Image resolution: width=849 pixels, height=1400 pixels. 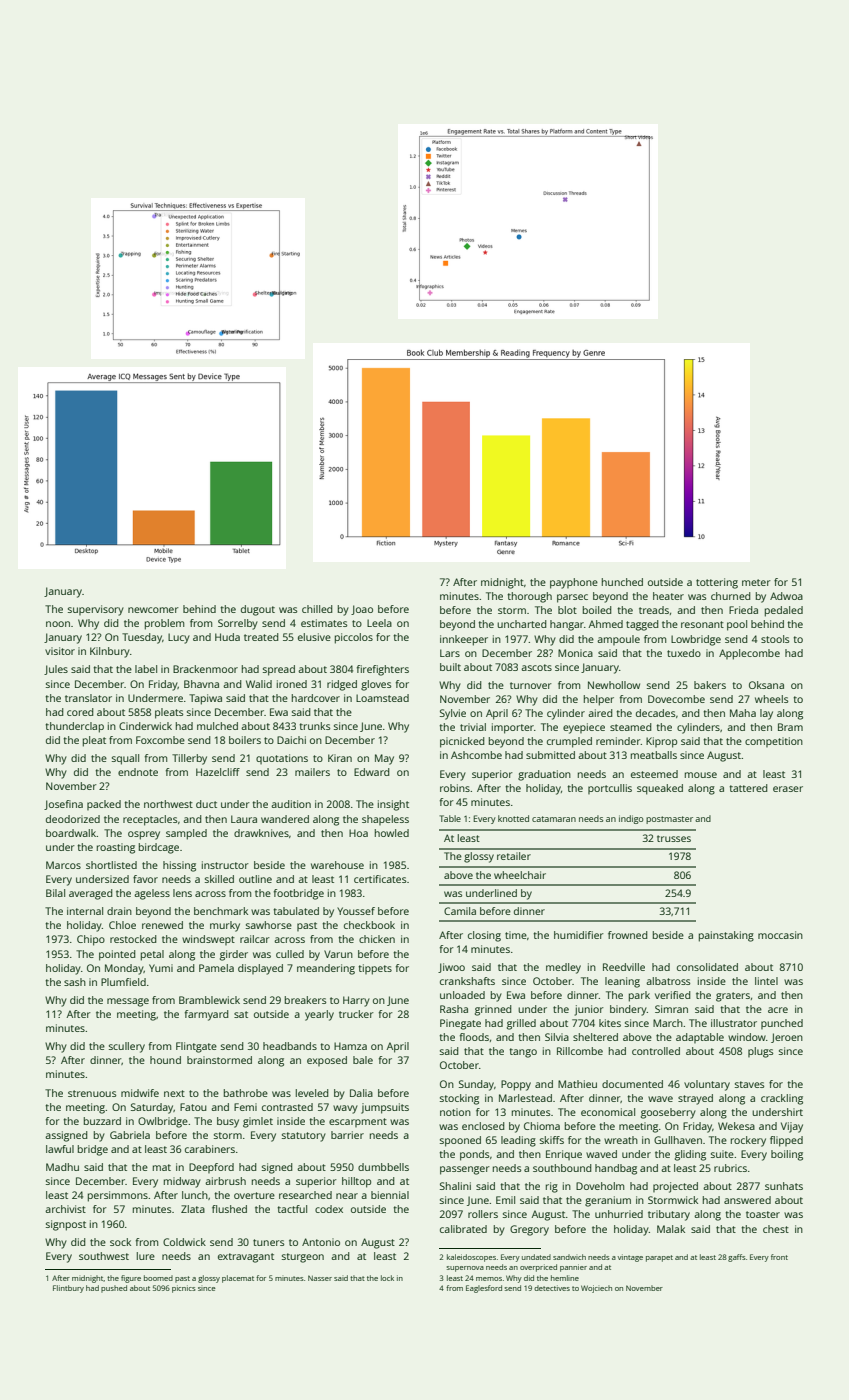 I want to click on quotations, so click(x=282, y=759).
